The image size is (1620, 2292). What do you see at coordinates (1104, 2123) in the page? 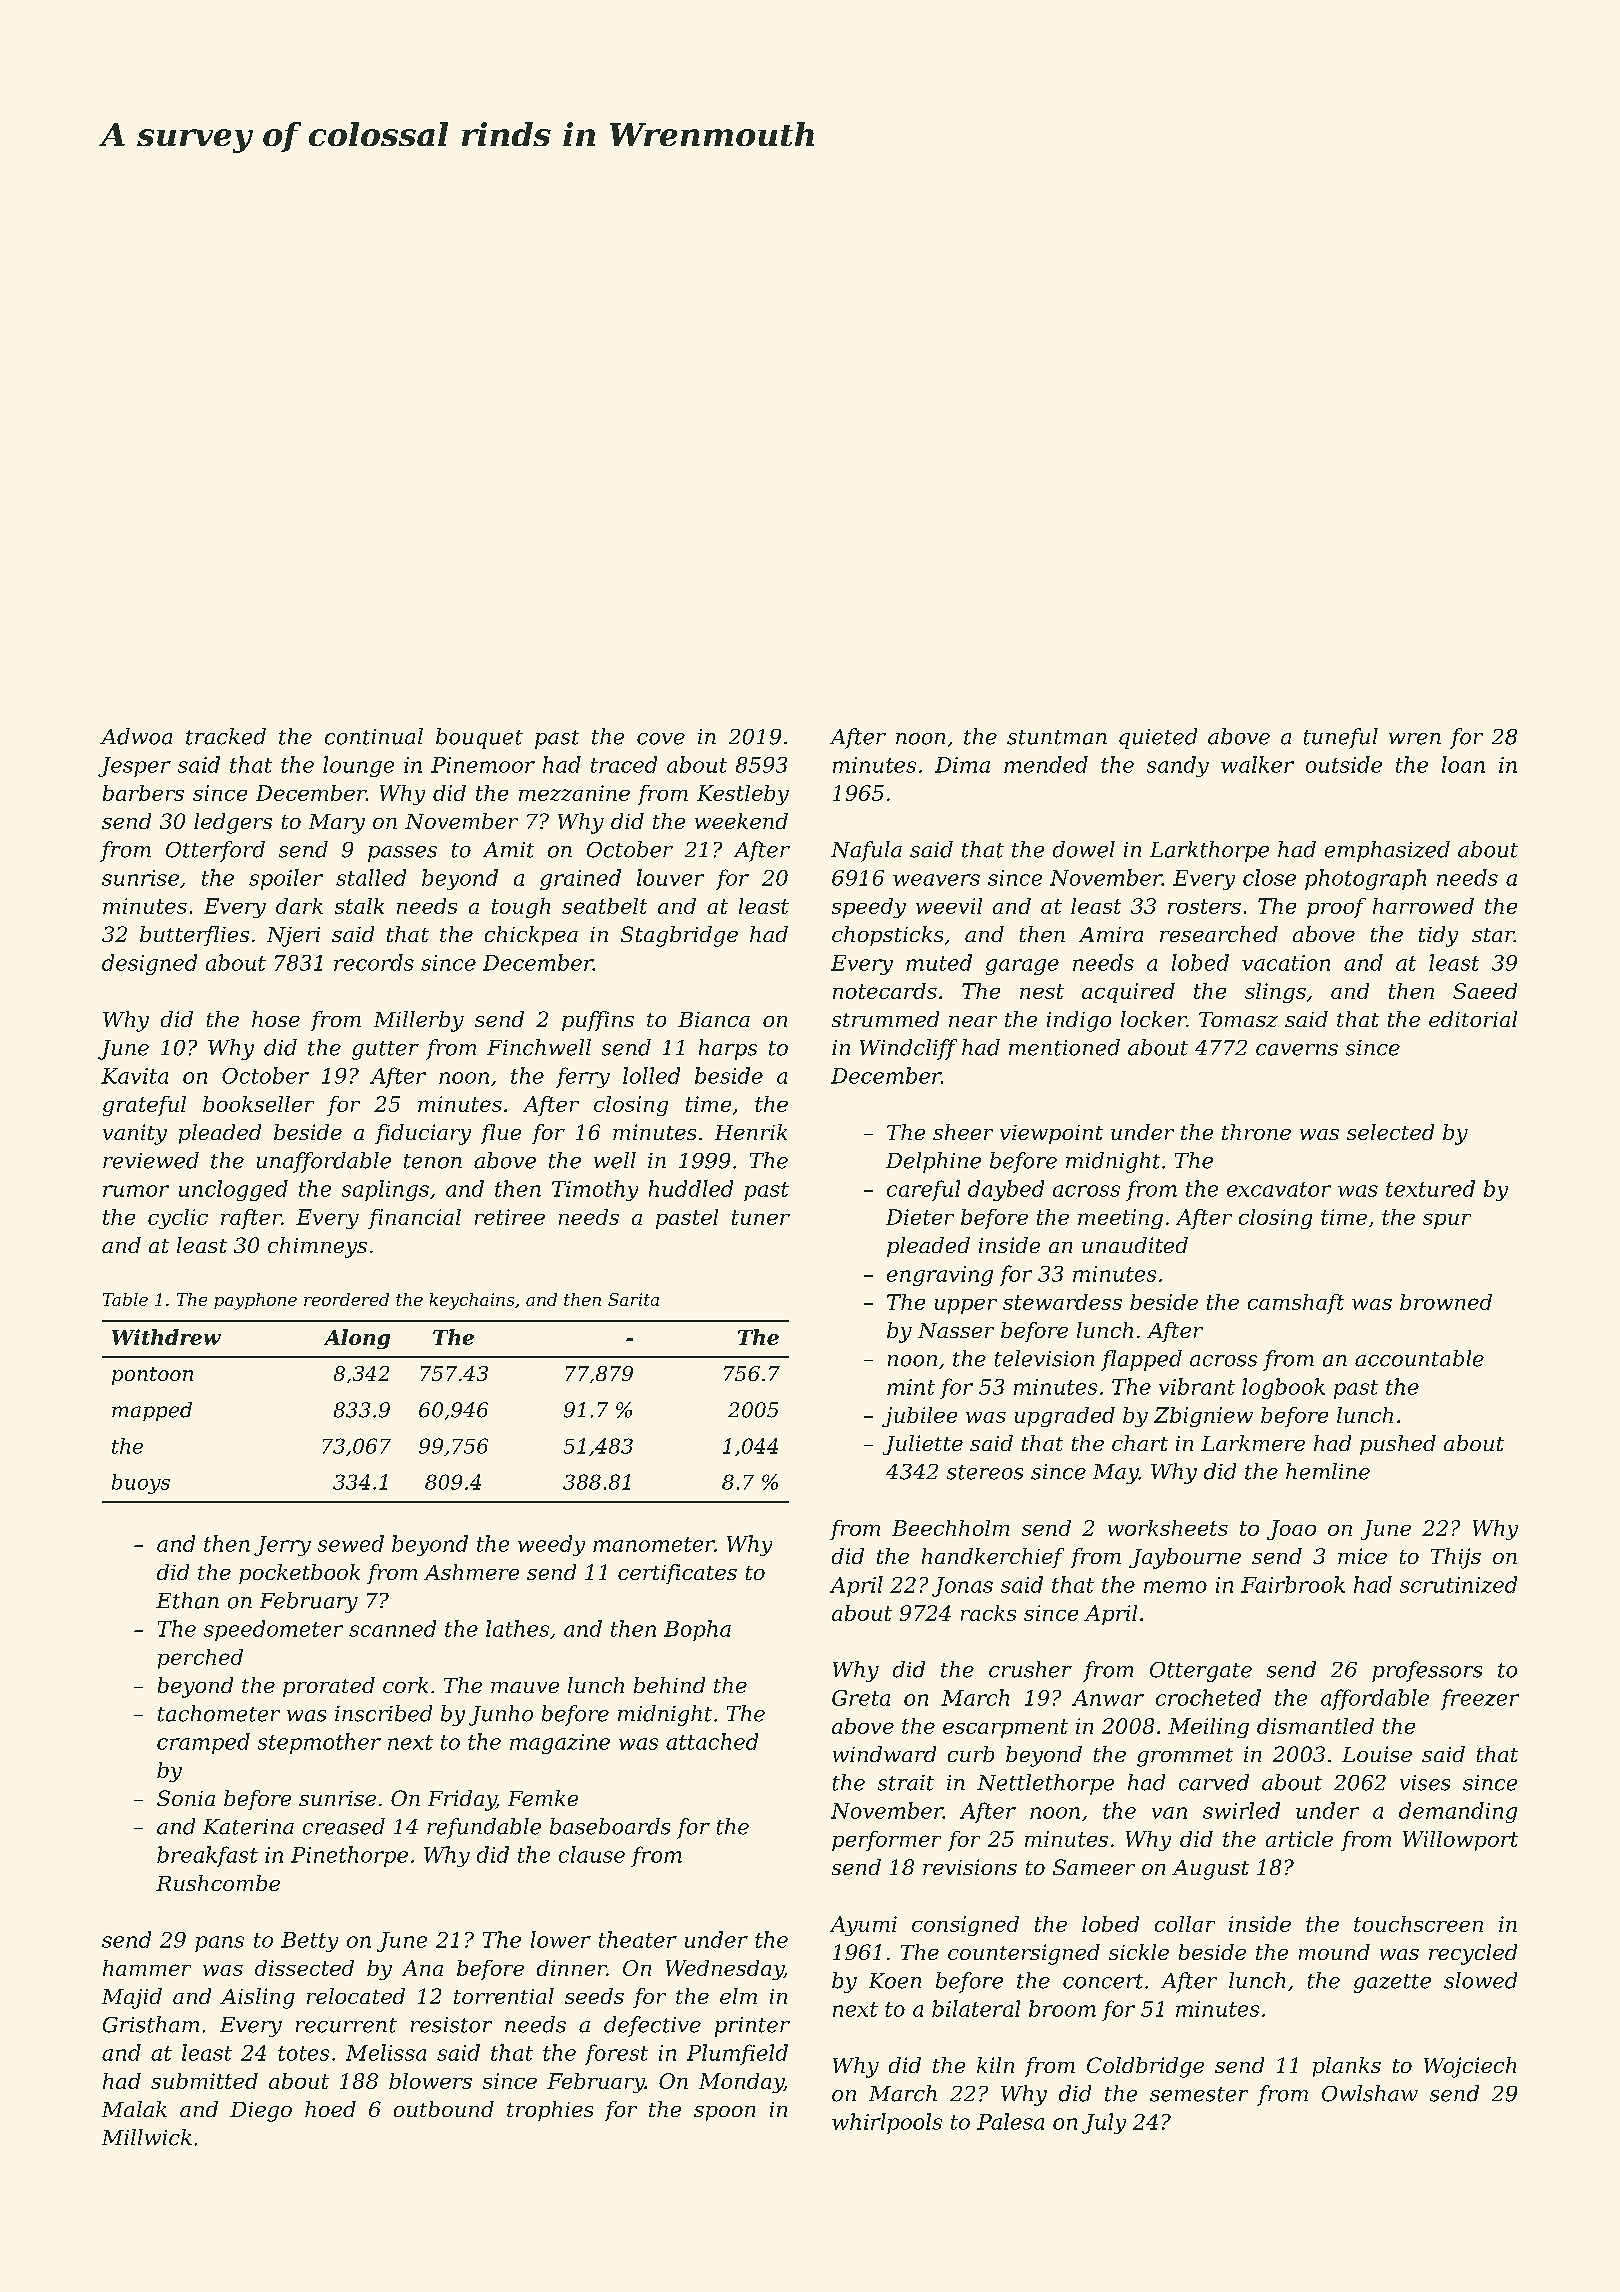
I see `July` at bounding box center [1104, 2123].
